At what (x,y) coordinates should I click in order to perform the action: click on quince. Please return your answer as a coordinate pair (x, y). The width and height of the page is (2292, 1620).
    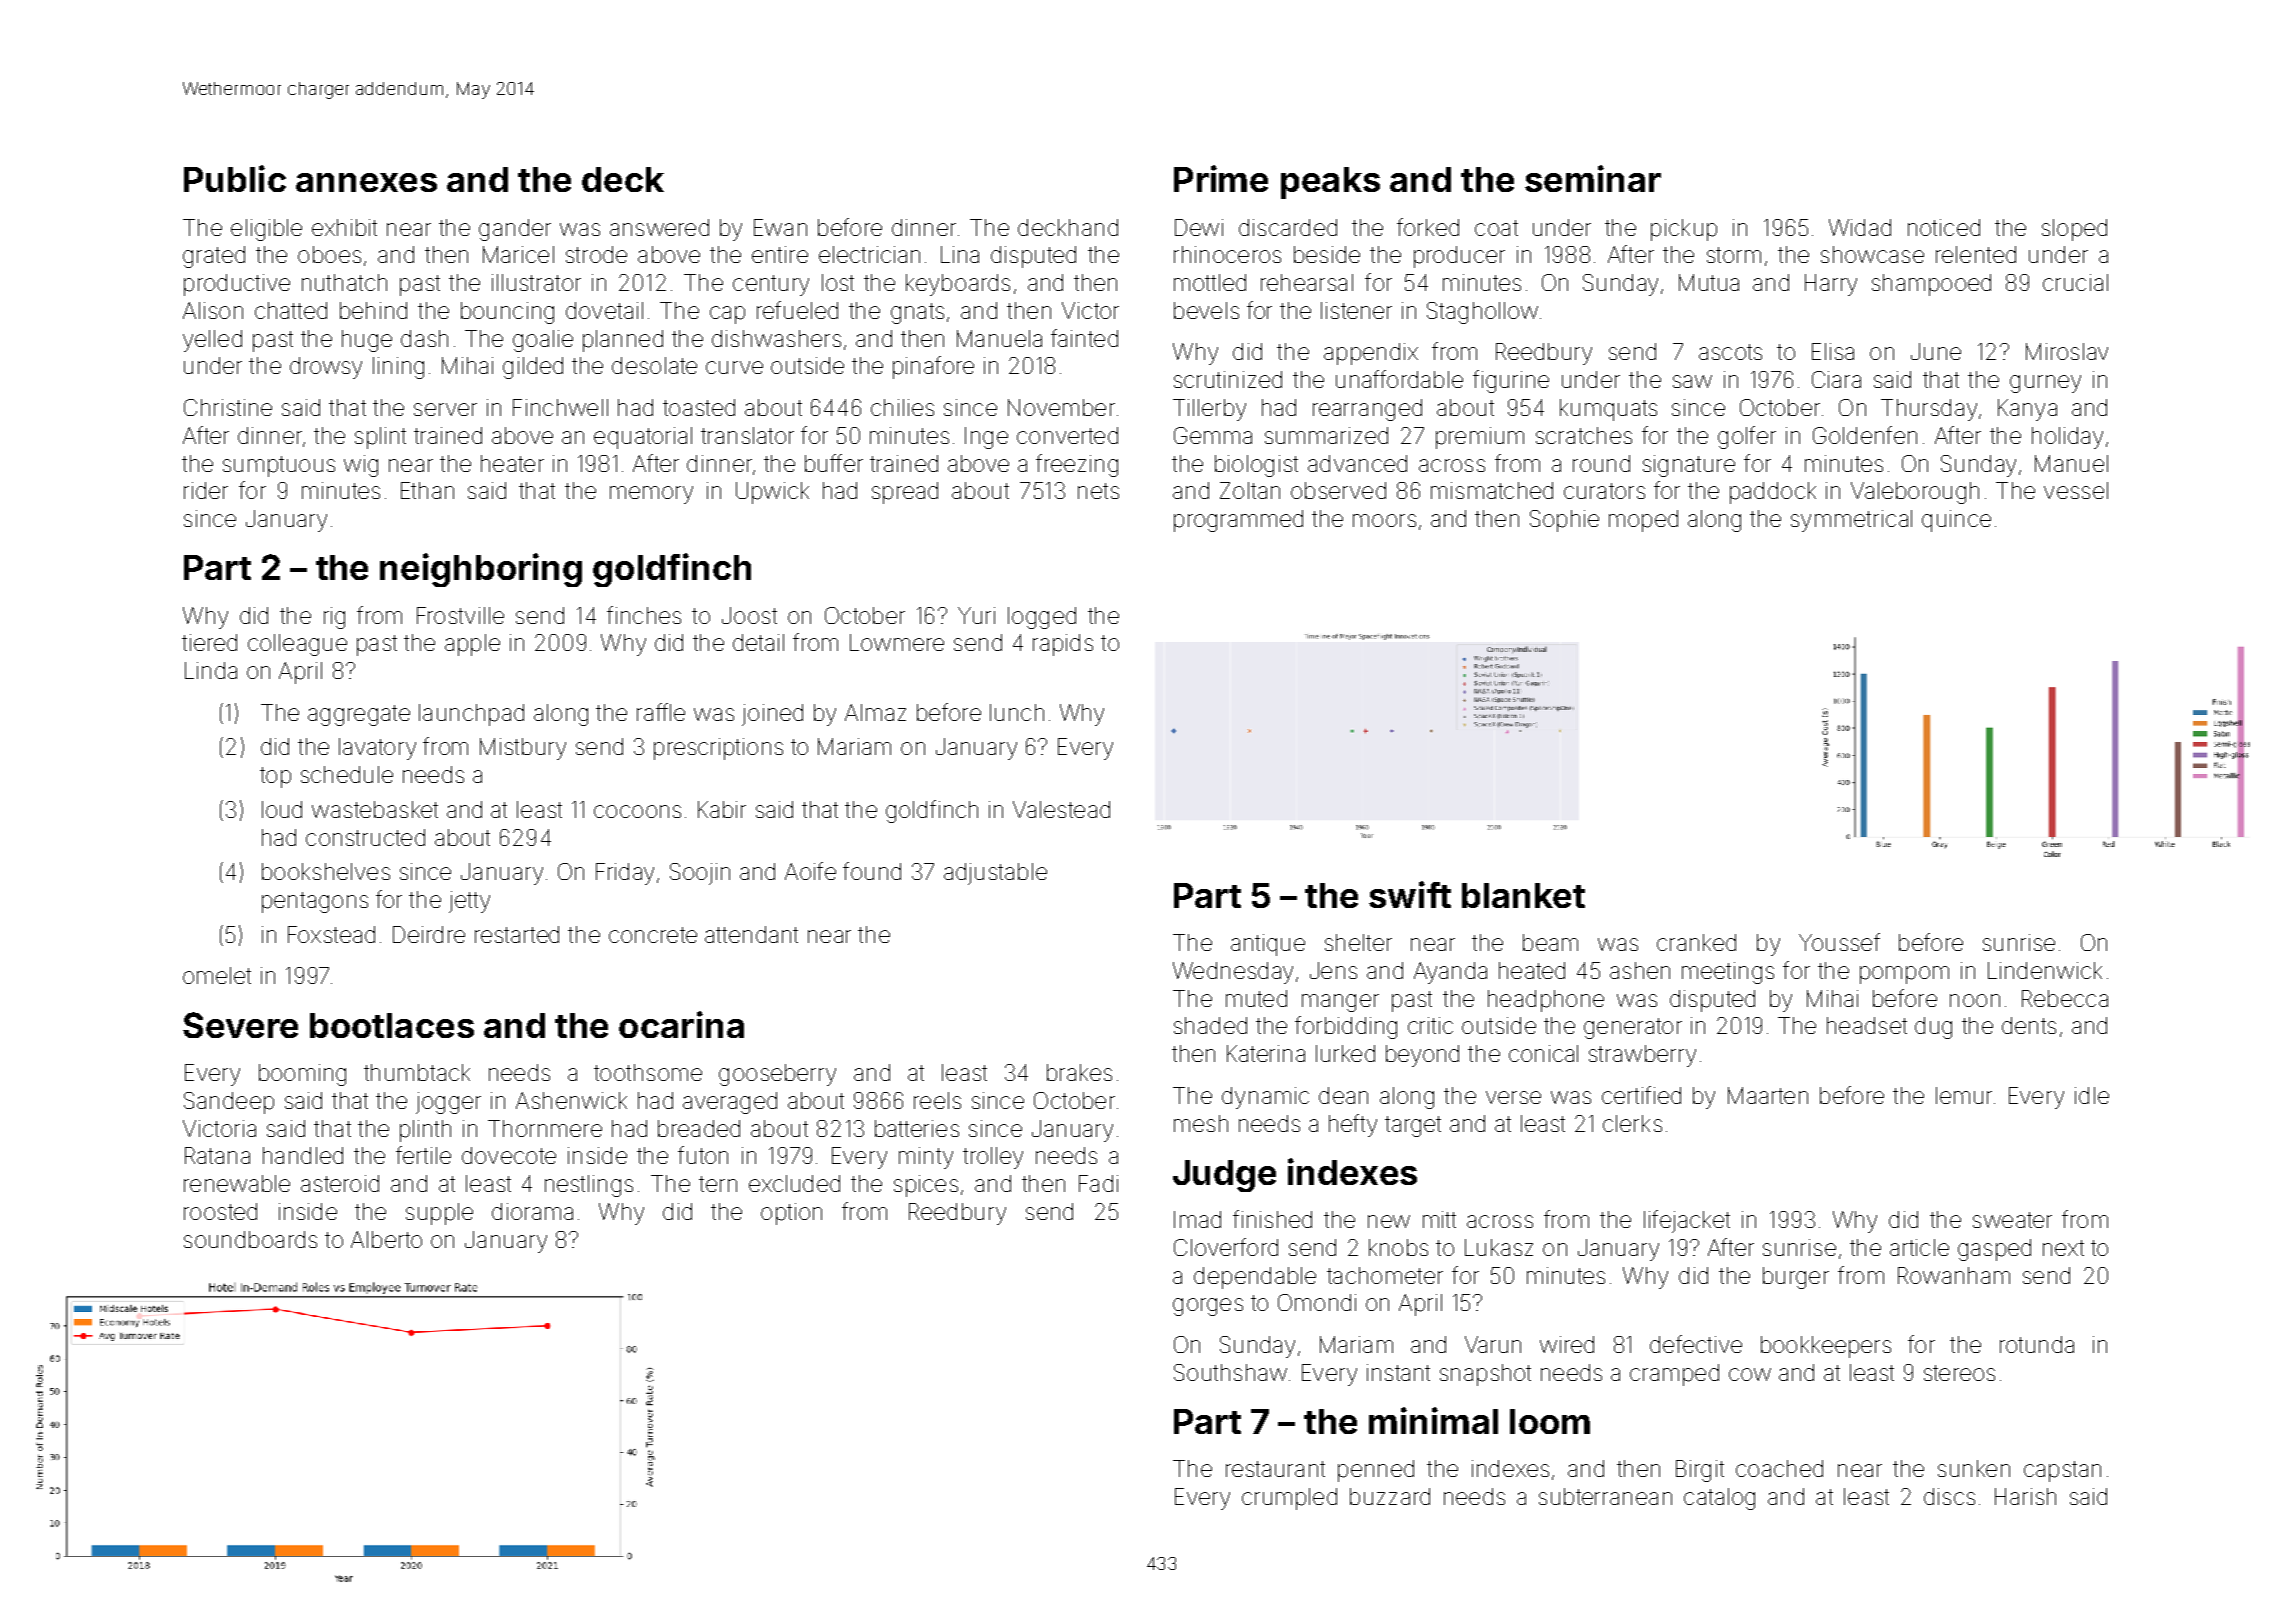
    Looking at the image, I should click on (1956, 521).
